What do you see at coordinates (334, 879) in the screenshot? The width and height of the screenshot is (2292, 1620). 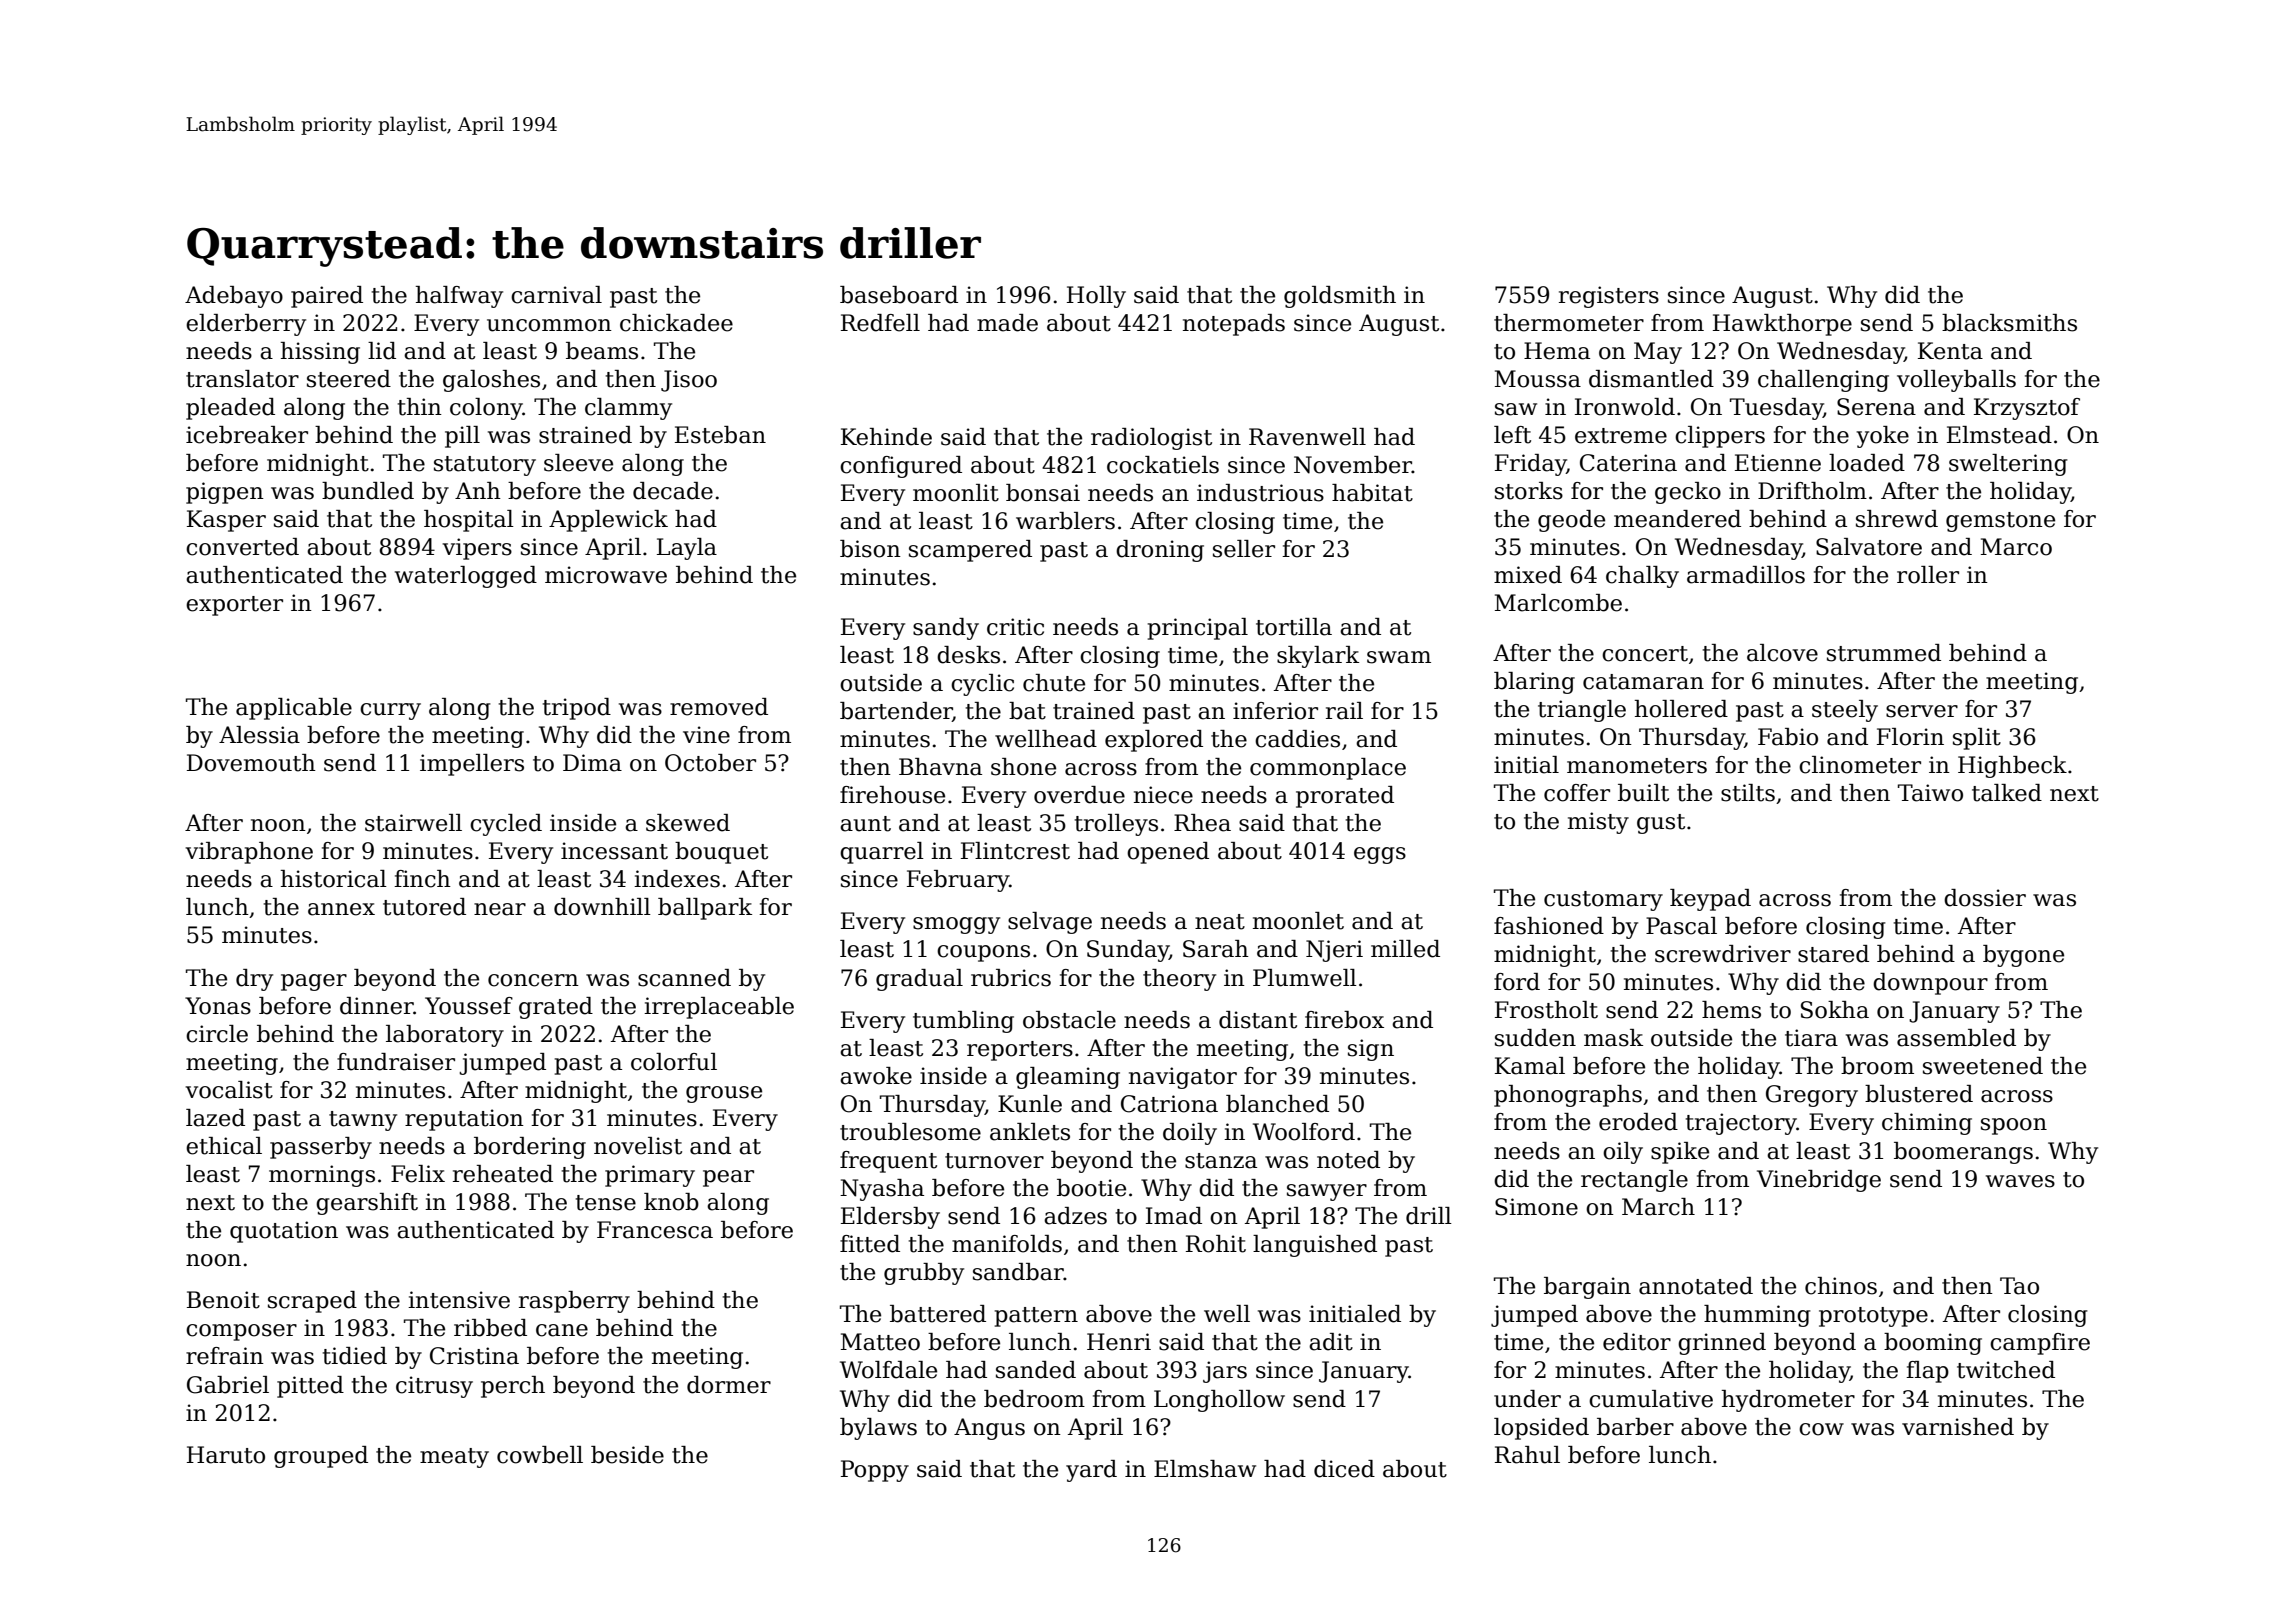 I see `historical` at bounding box center [334, 879].
